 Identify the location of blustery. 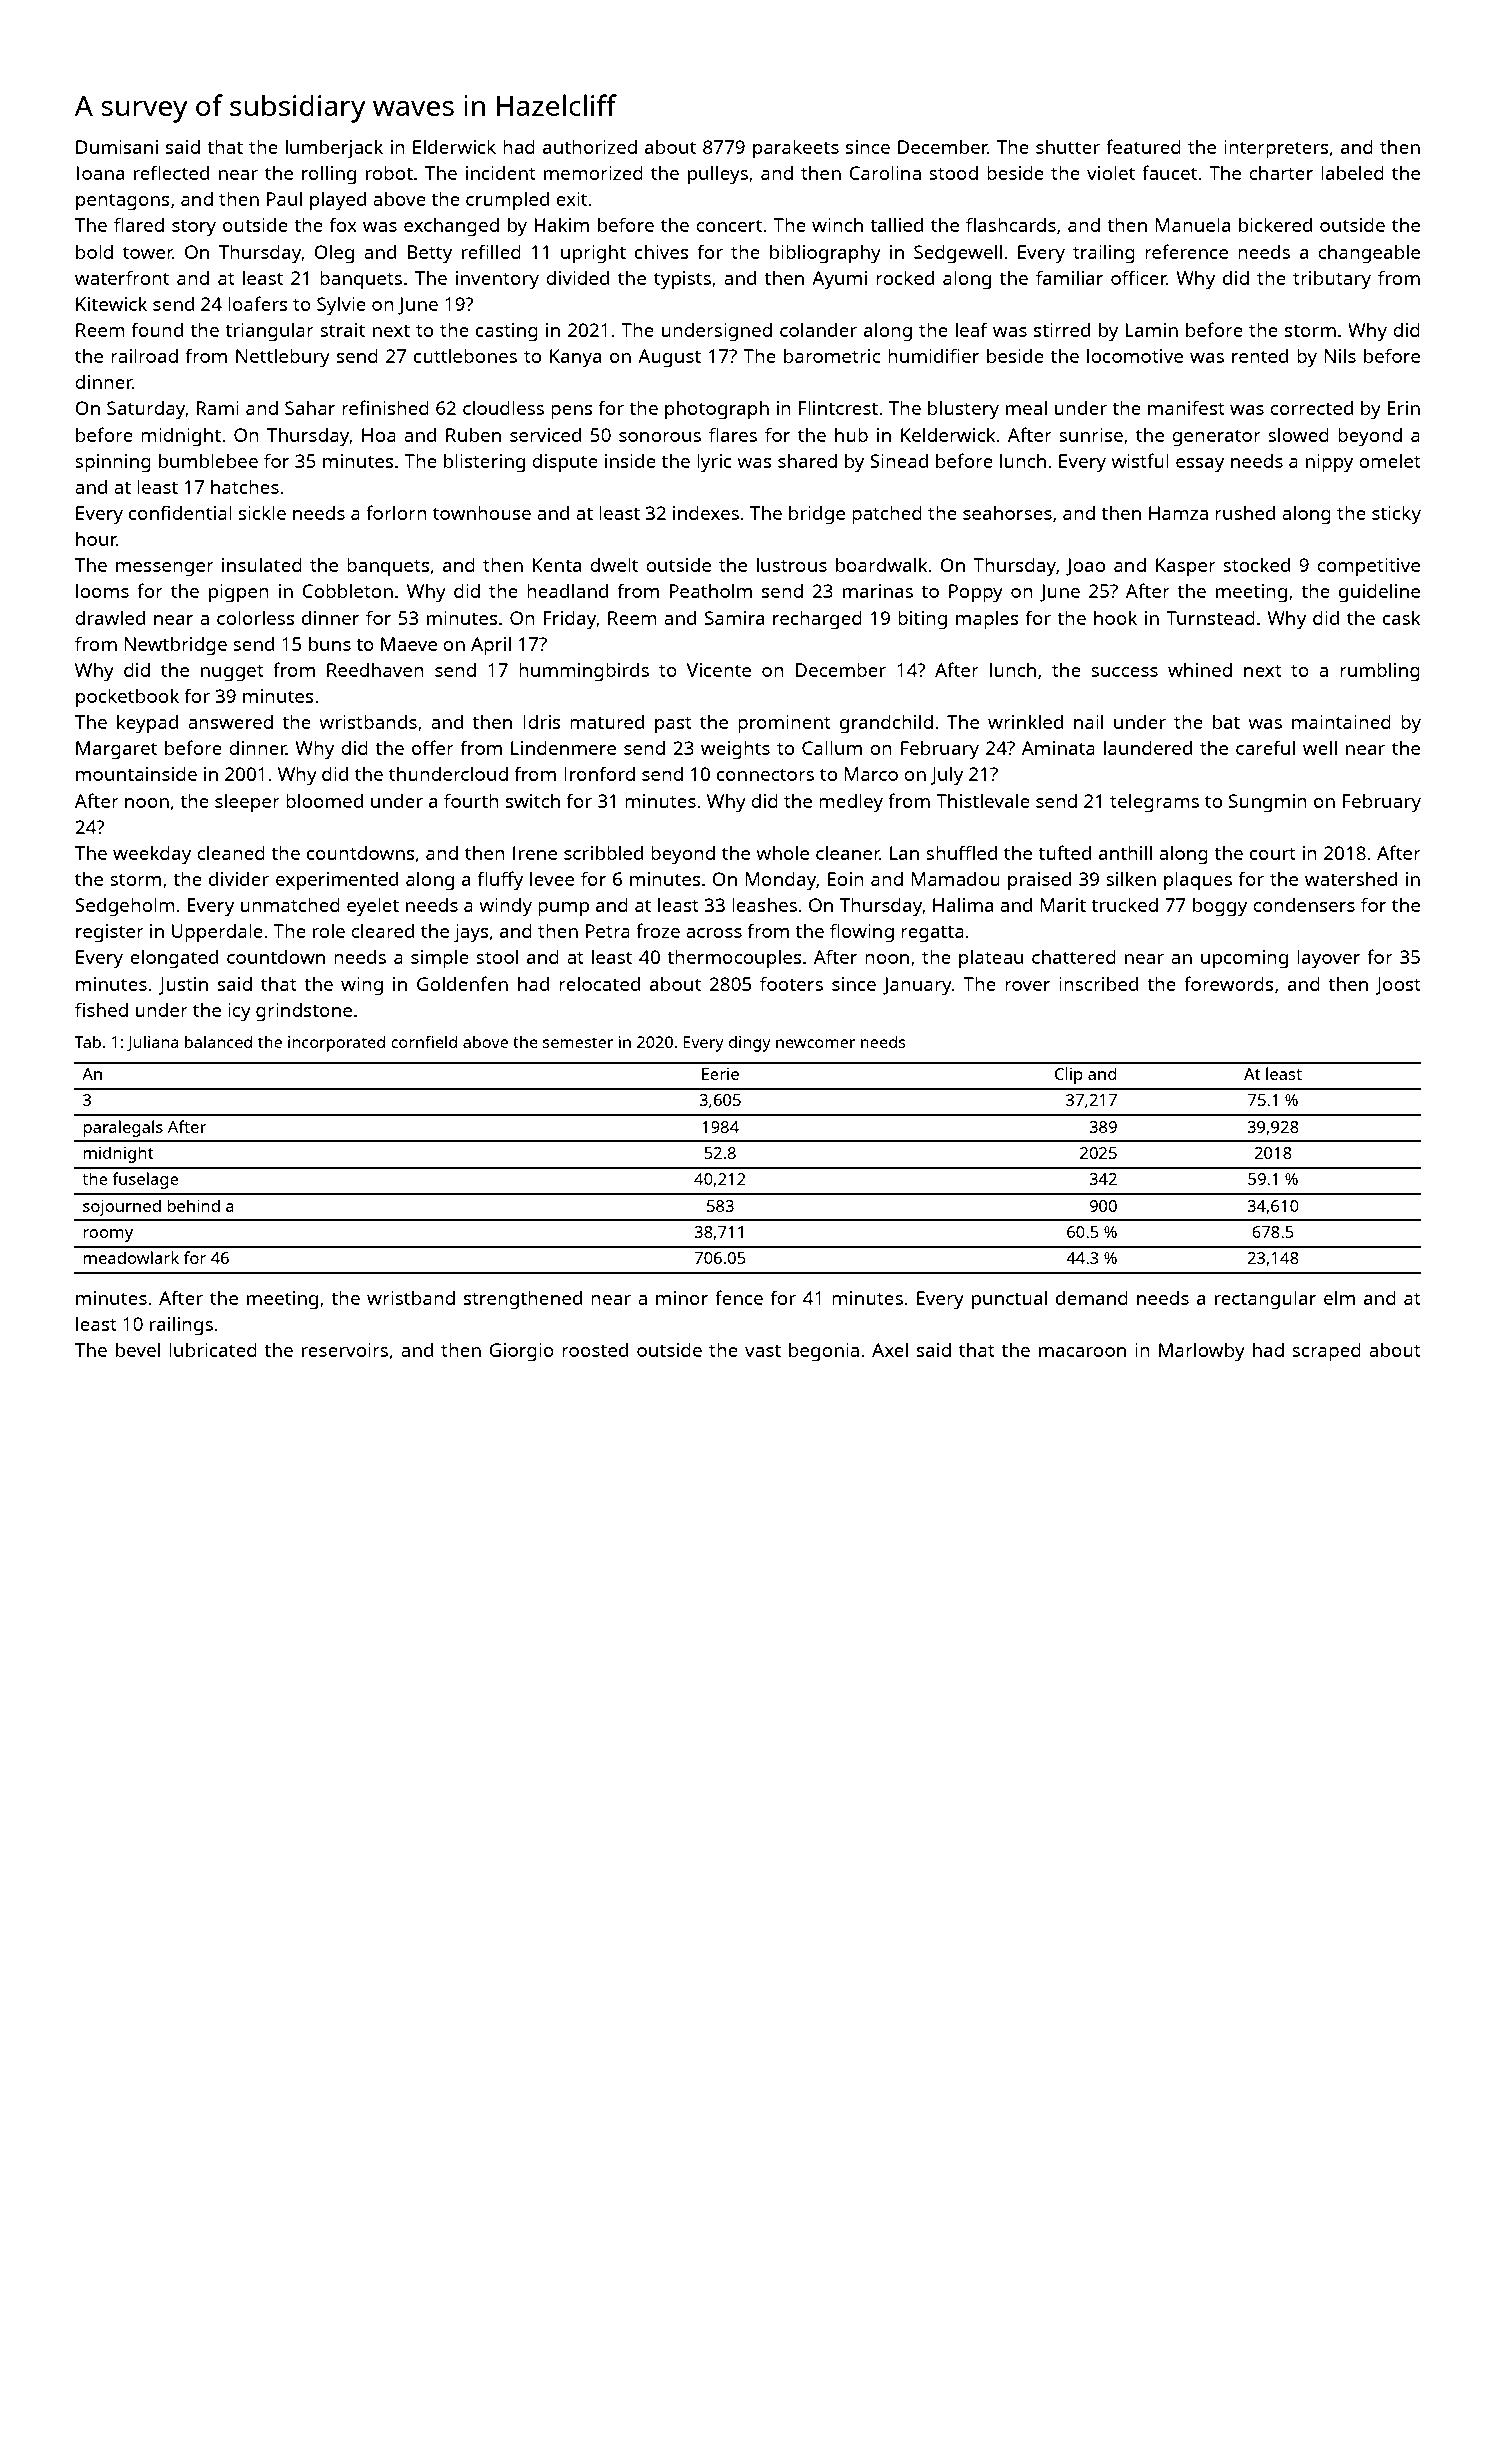
(963, 410).
